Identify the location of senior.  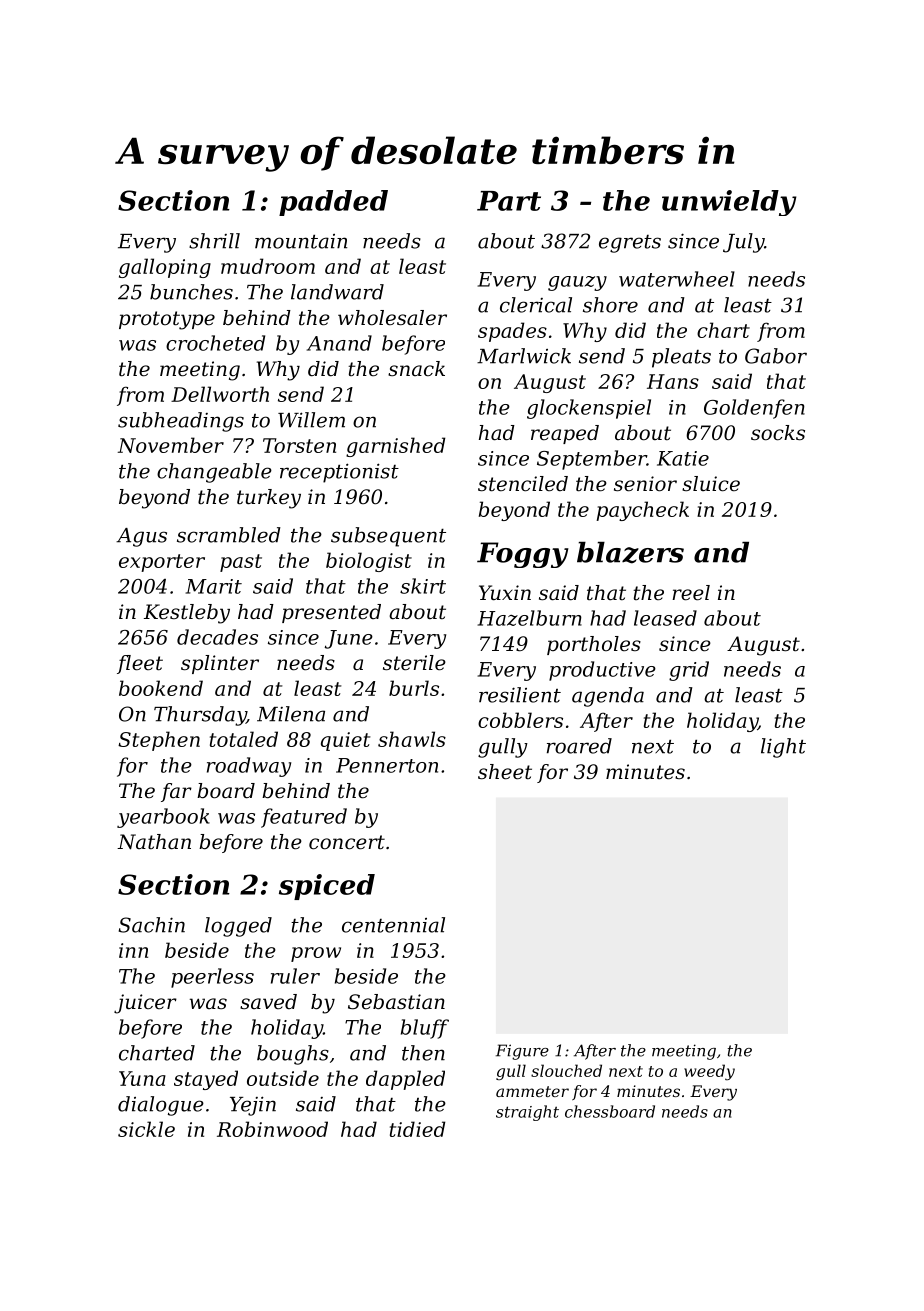
(645, 484).
